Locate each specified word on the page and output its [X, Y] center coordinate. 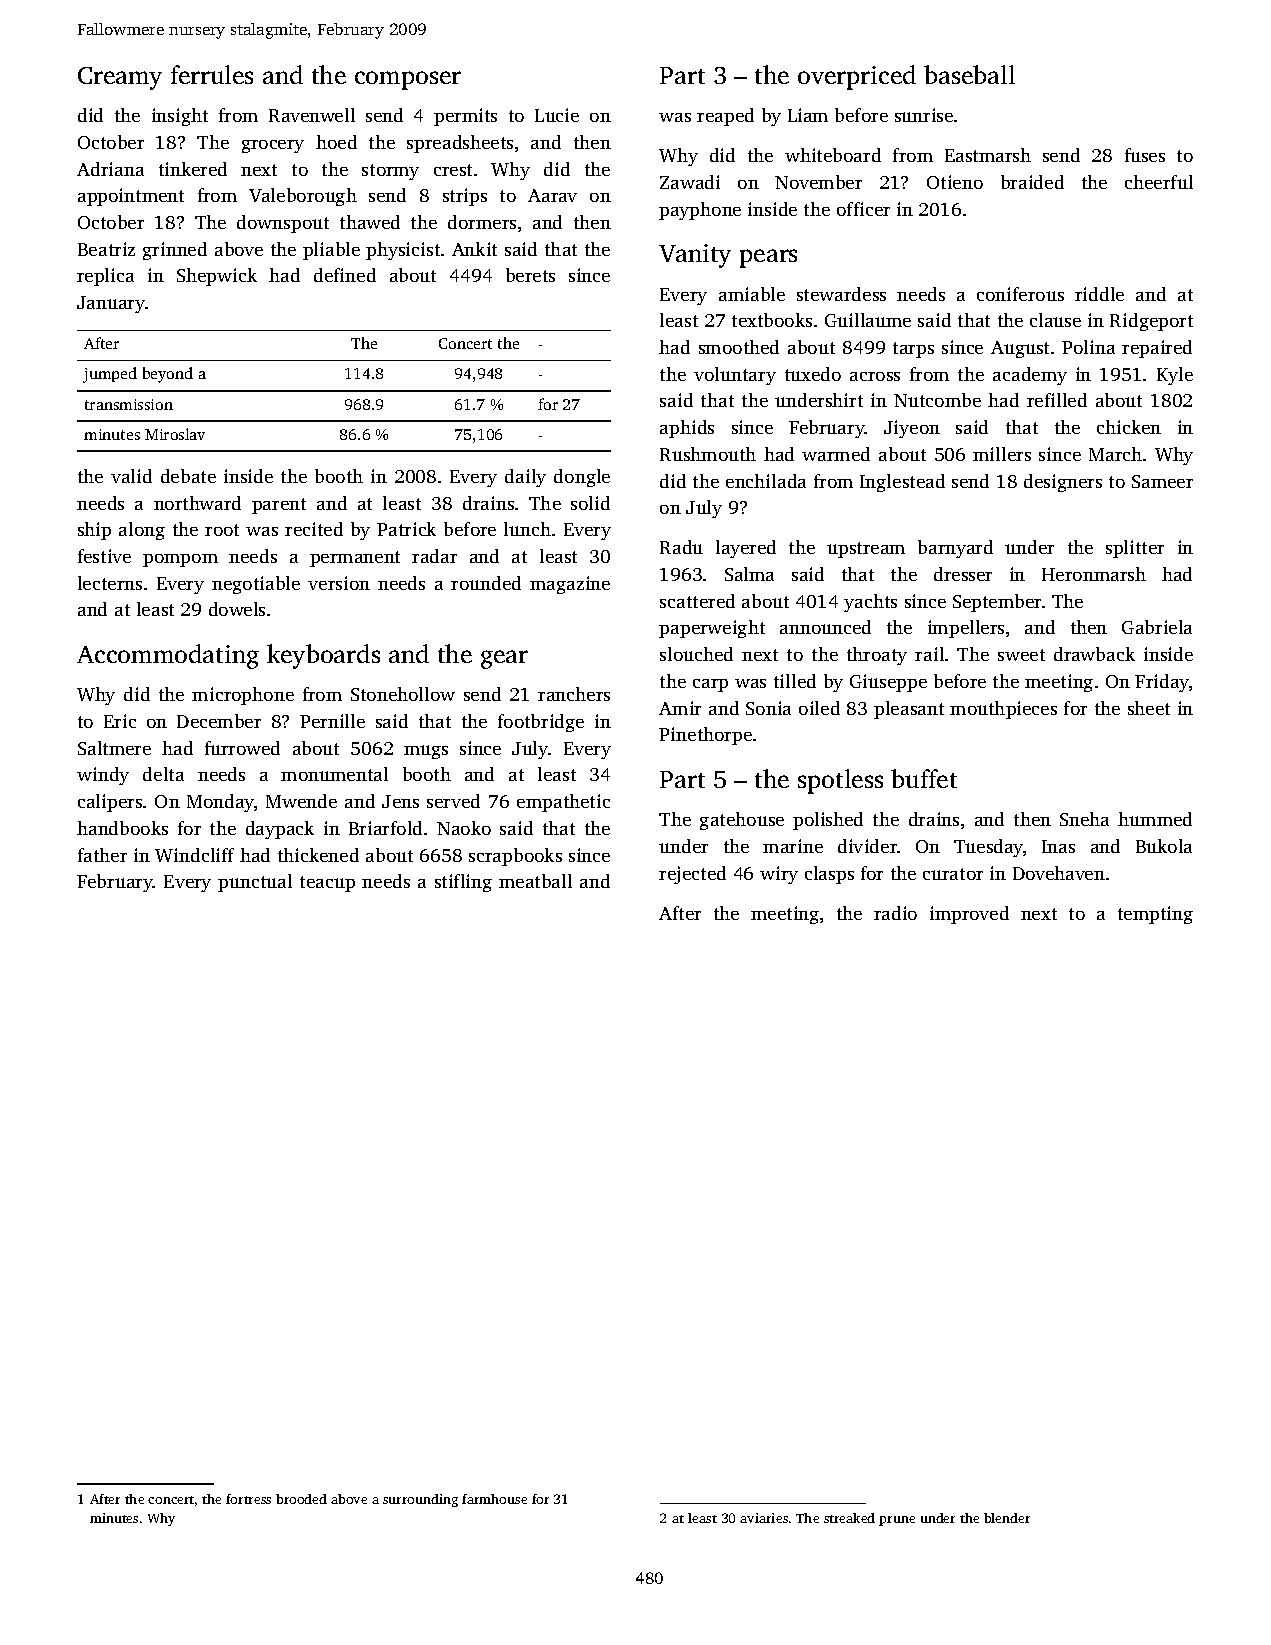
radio [895, 913]
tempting [1155, 915]
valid [131, 476]
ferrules [212, 74]
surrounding [420, 1500]
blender [1007, 1518]
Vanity [695, 256]
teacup [327, 884]
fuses [1145, 155]
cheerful [1159, 182]
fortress [248, 1499]
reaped [725, 117]
